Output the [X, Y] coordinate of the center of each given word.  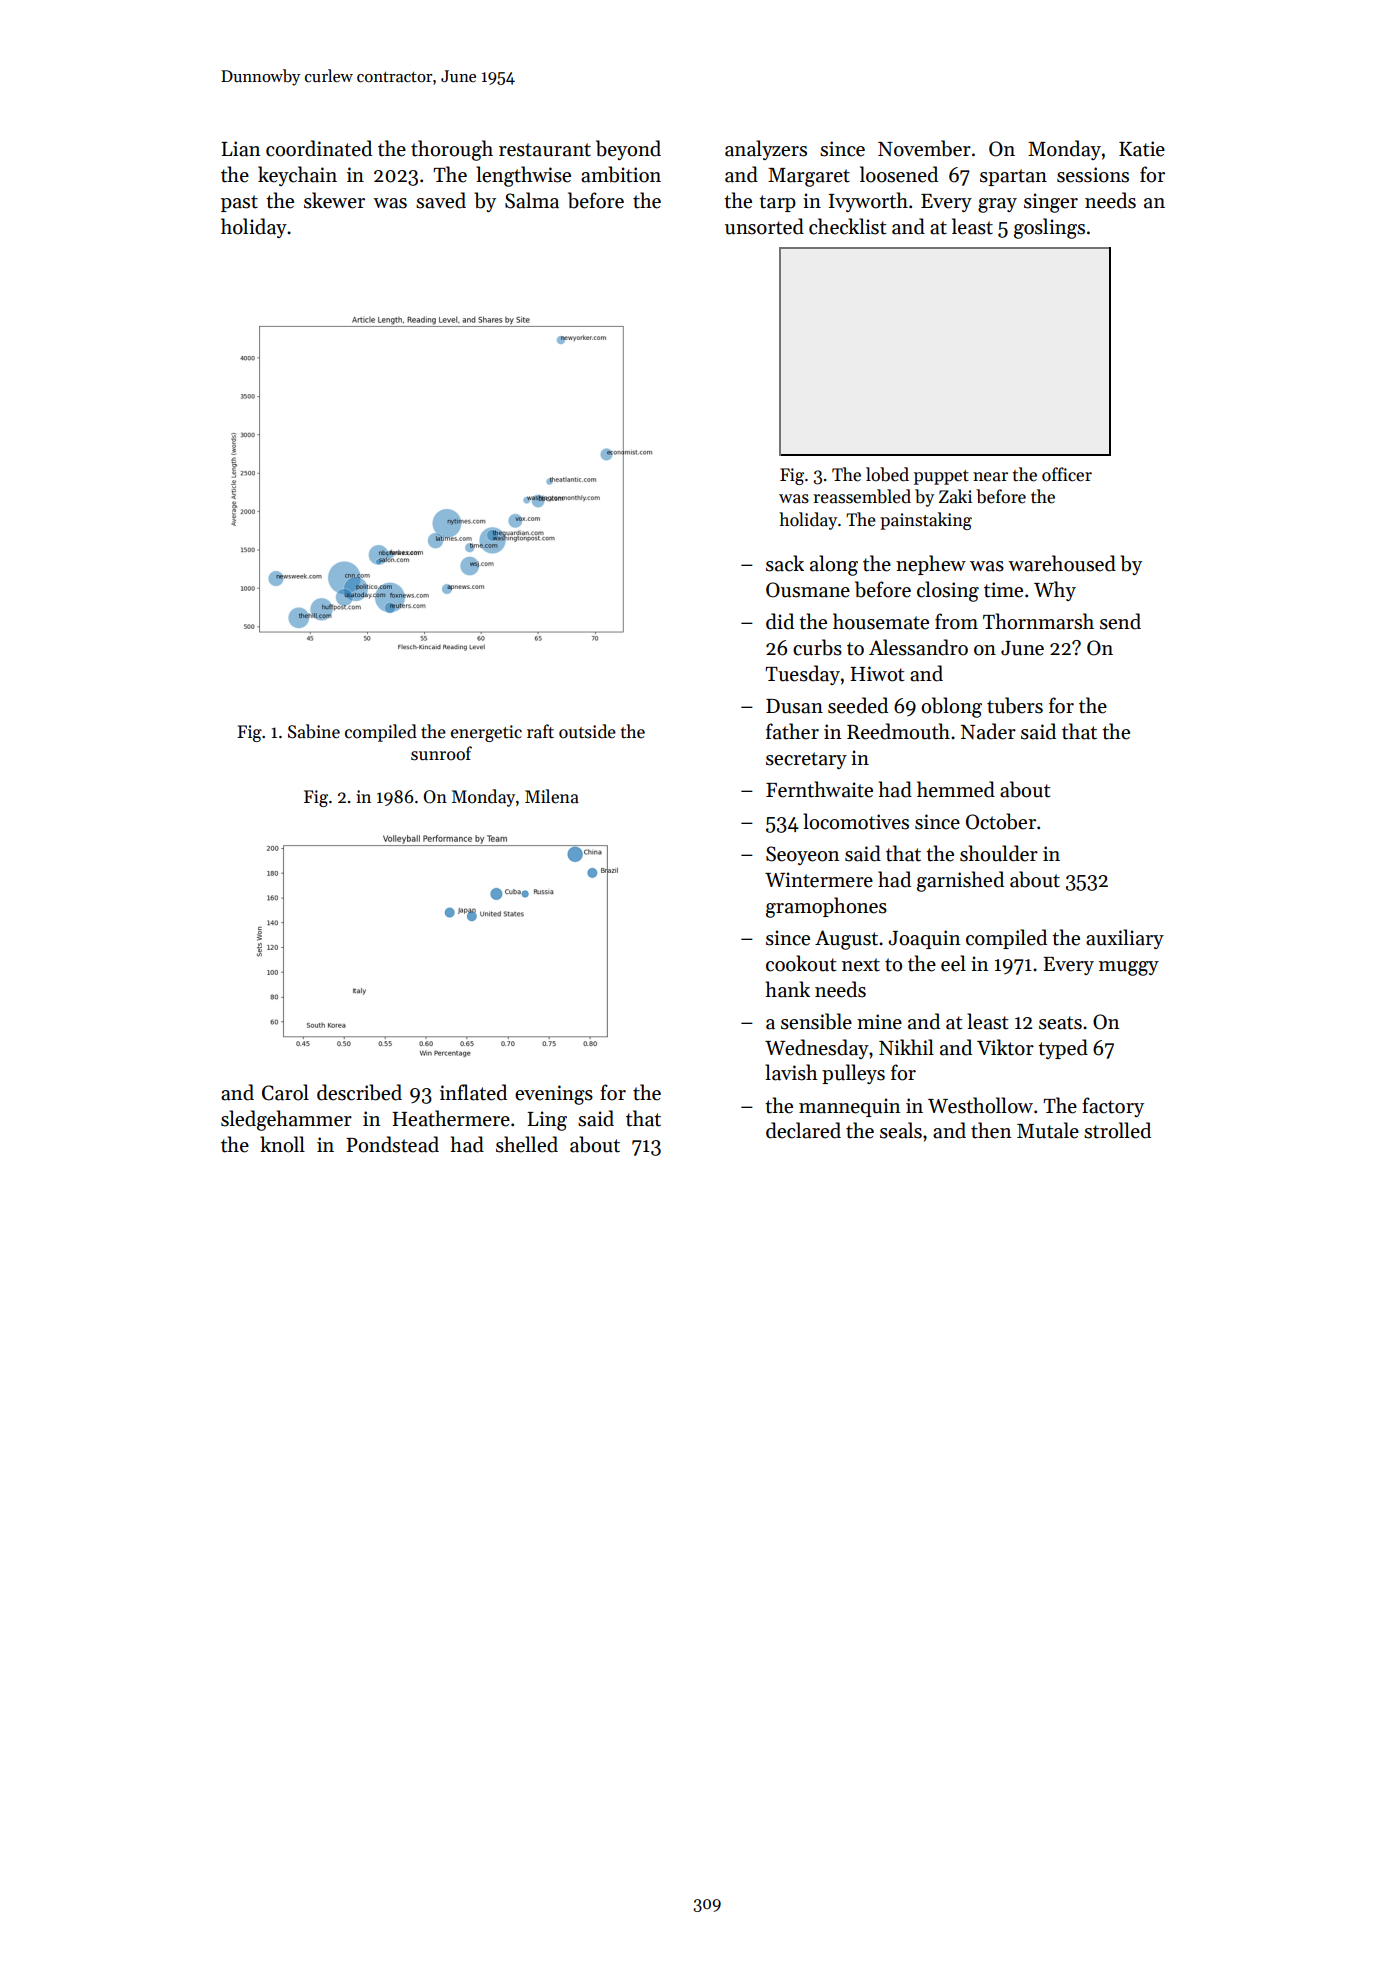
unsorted [764, 226]
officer [1067, 474]
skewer [334, 200]
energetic [486, 733]
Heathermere [451, 1118]
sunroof [441, 753]
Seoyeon [803, 855]
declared [803, 1130]
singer [1051, 203]
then [991, 1130]
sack [785, 563]
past [239, 203]
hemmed [956, 789]
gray [997, 205]
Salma [532, 200]
